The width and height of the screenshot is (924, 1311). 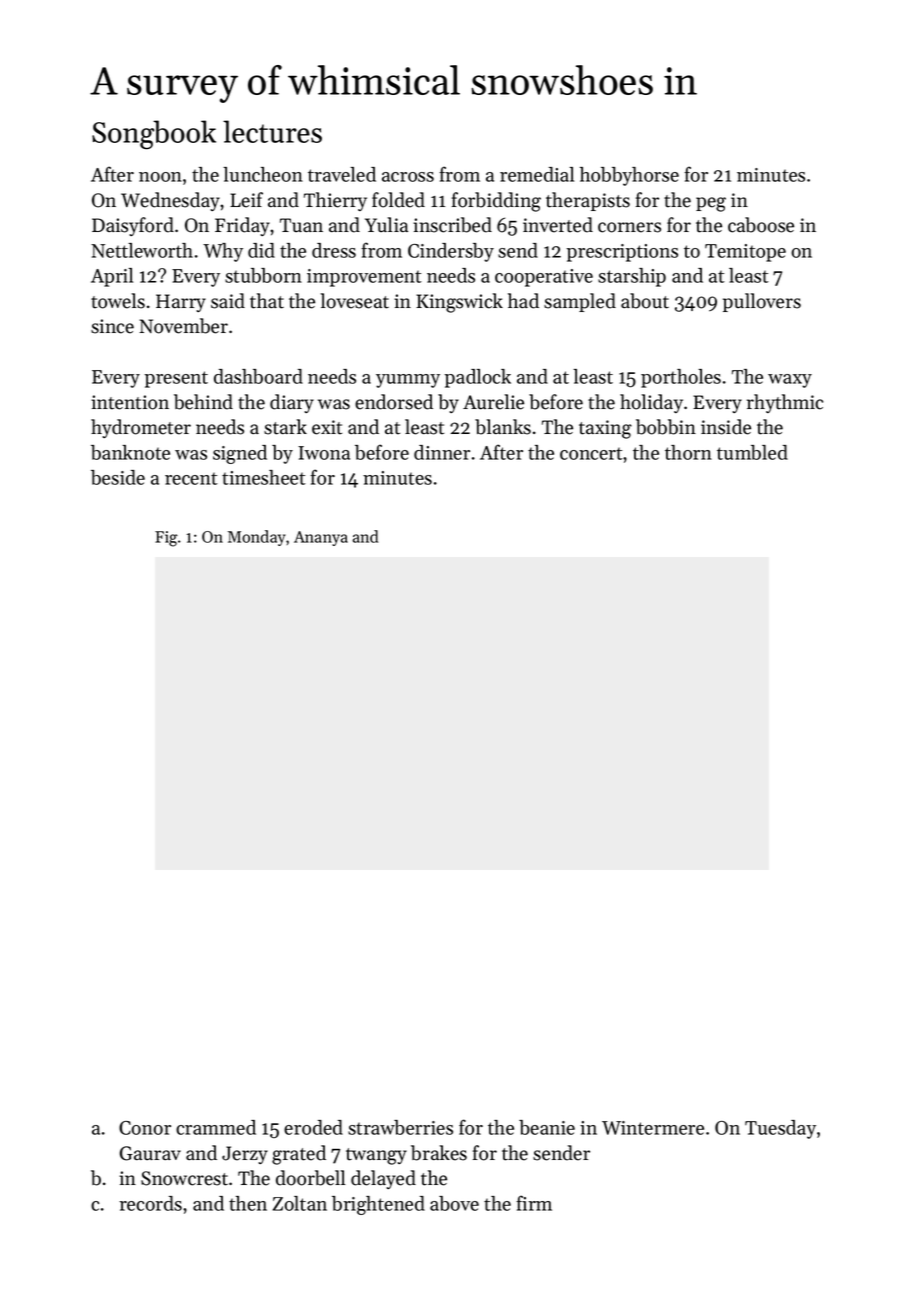 What do you see at coordinates (547, 1127) in the screenshot?
I see `beanie` at bounding box center [547, 1127].
